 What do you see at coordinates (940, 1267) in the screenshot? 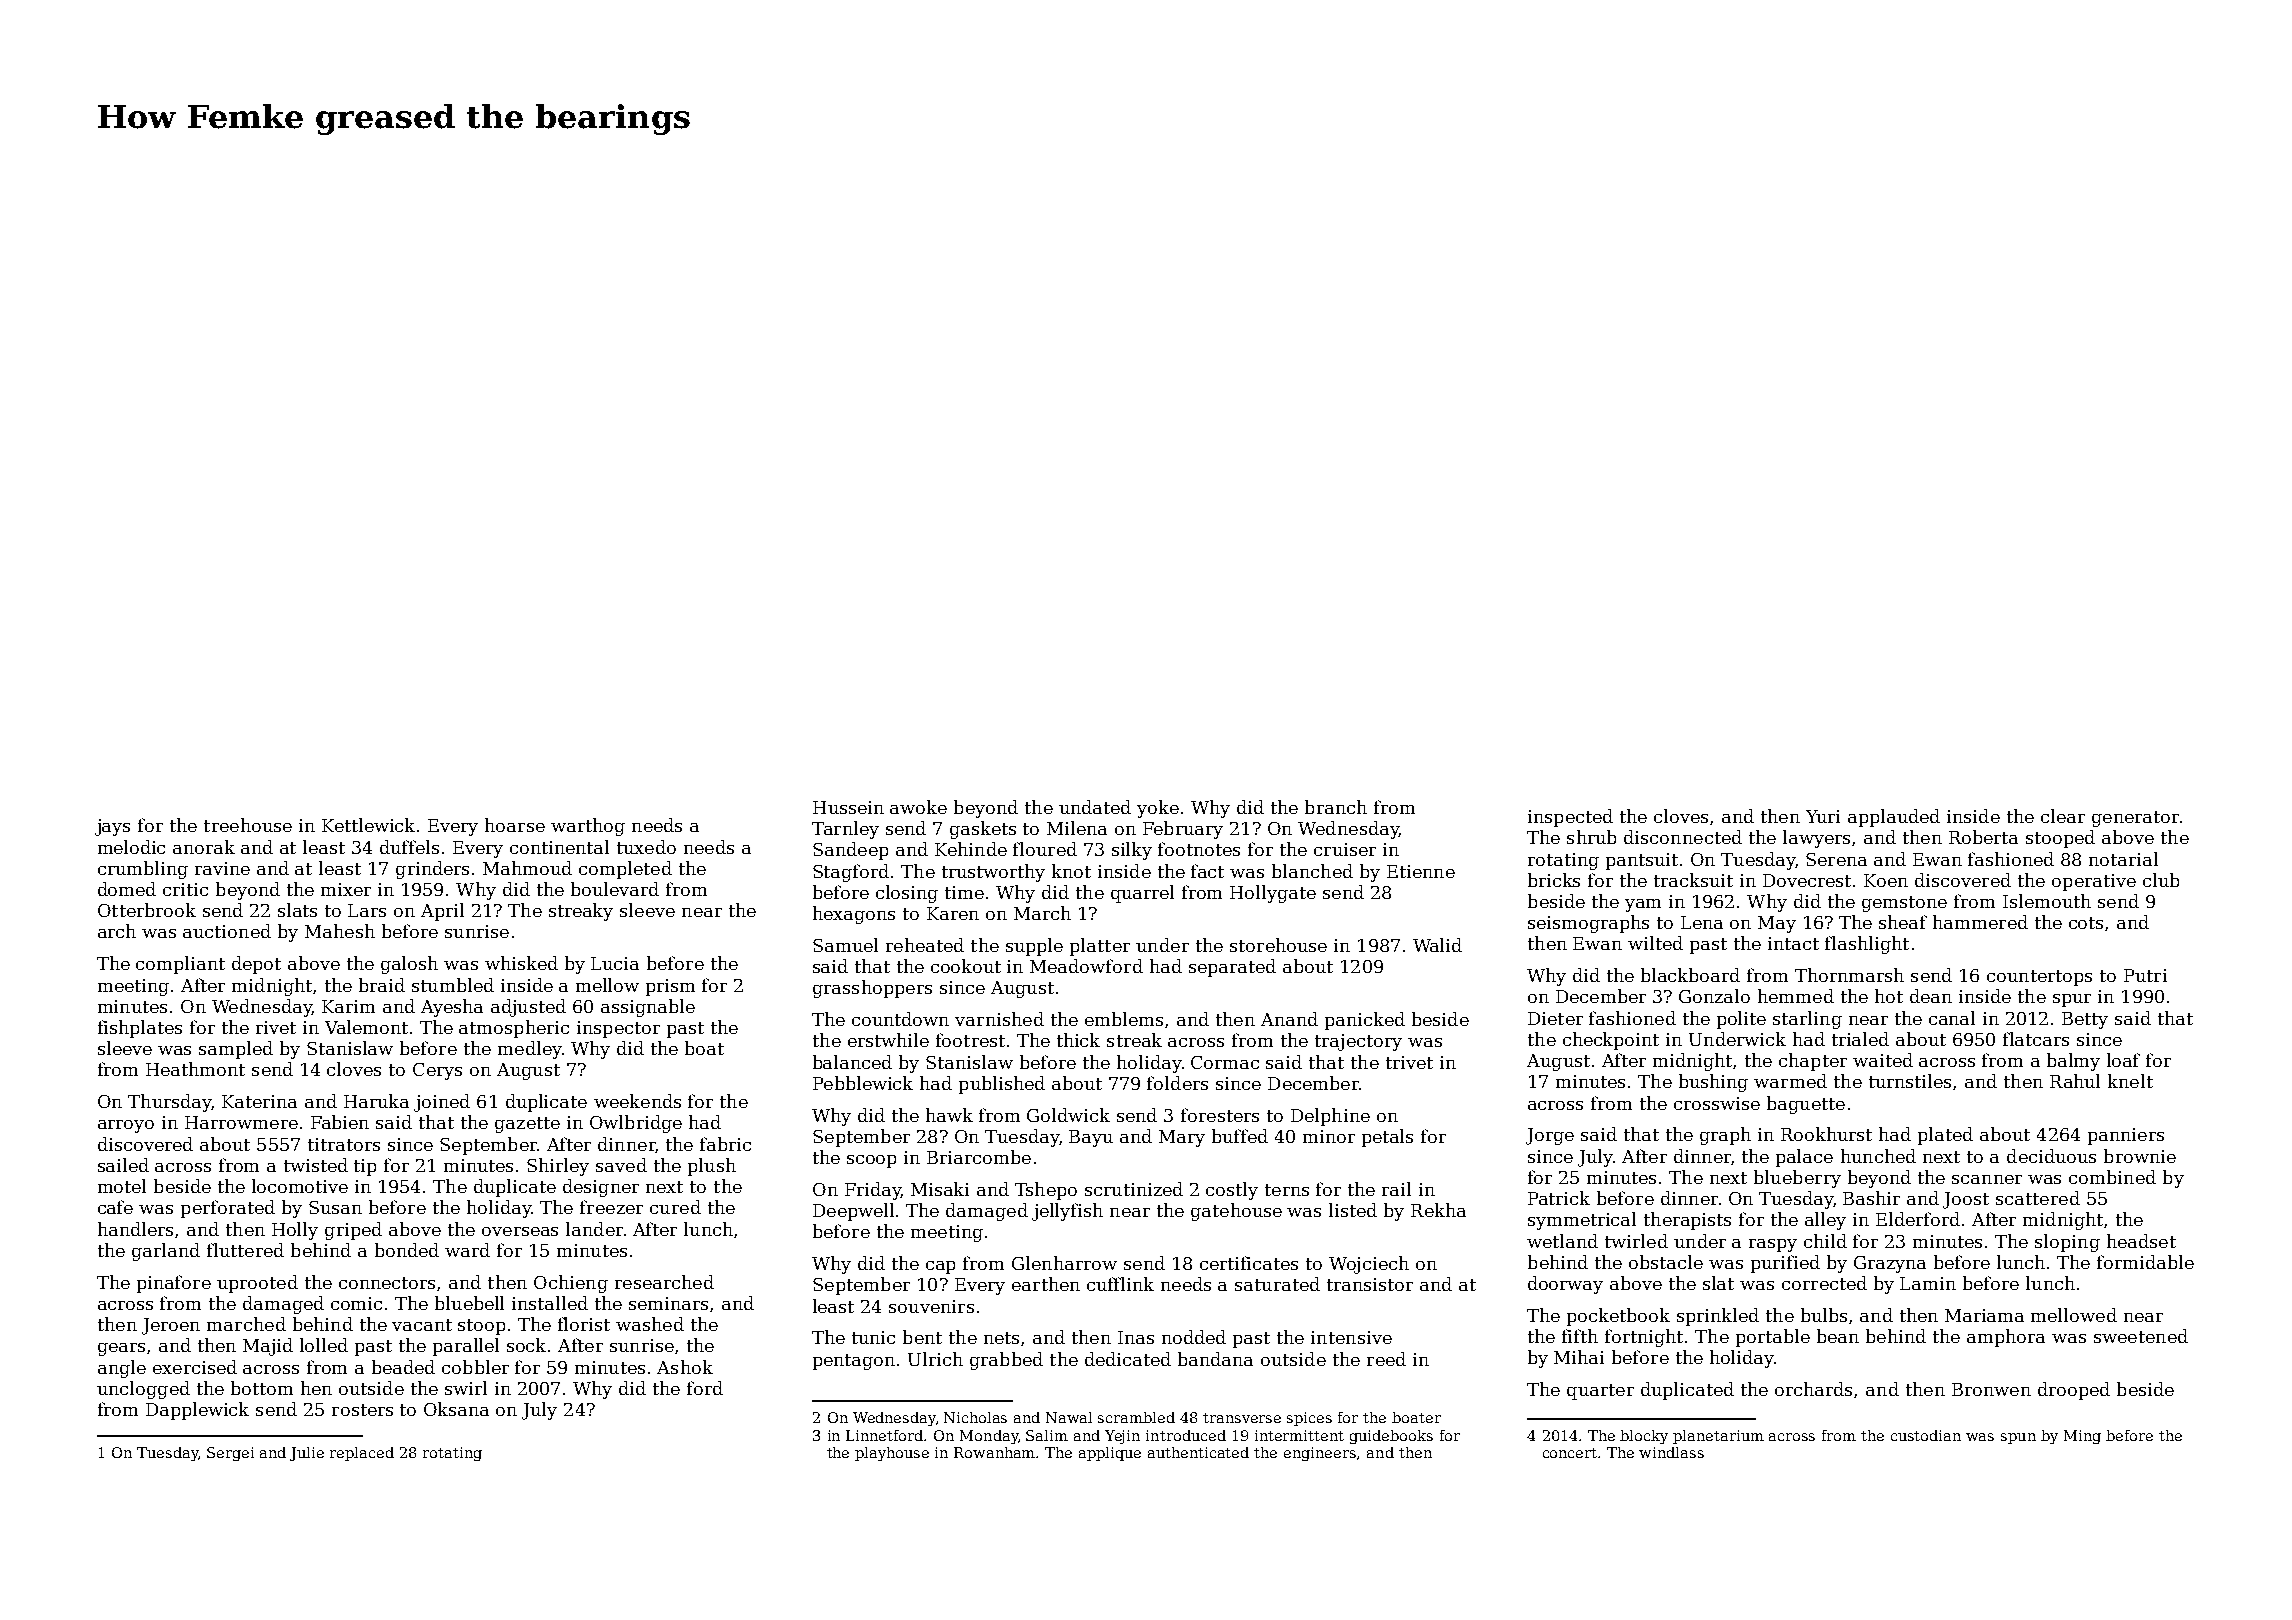
I see `cap` at bounding box center [940, 1267].
